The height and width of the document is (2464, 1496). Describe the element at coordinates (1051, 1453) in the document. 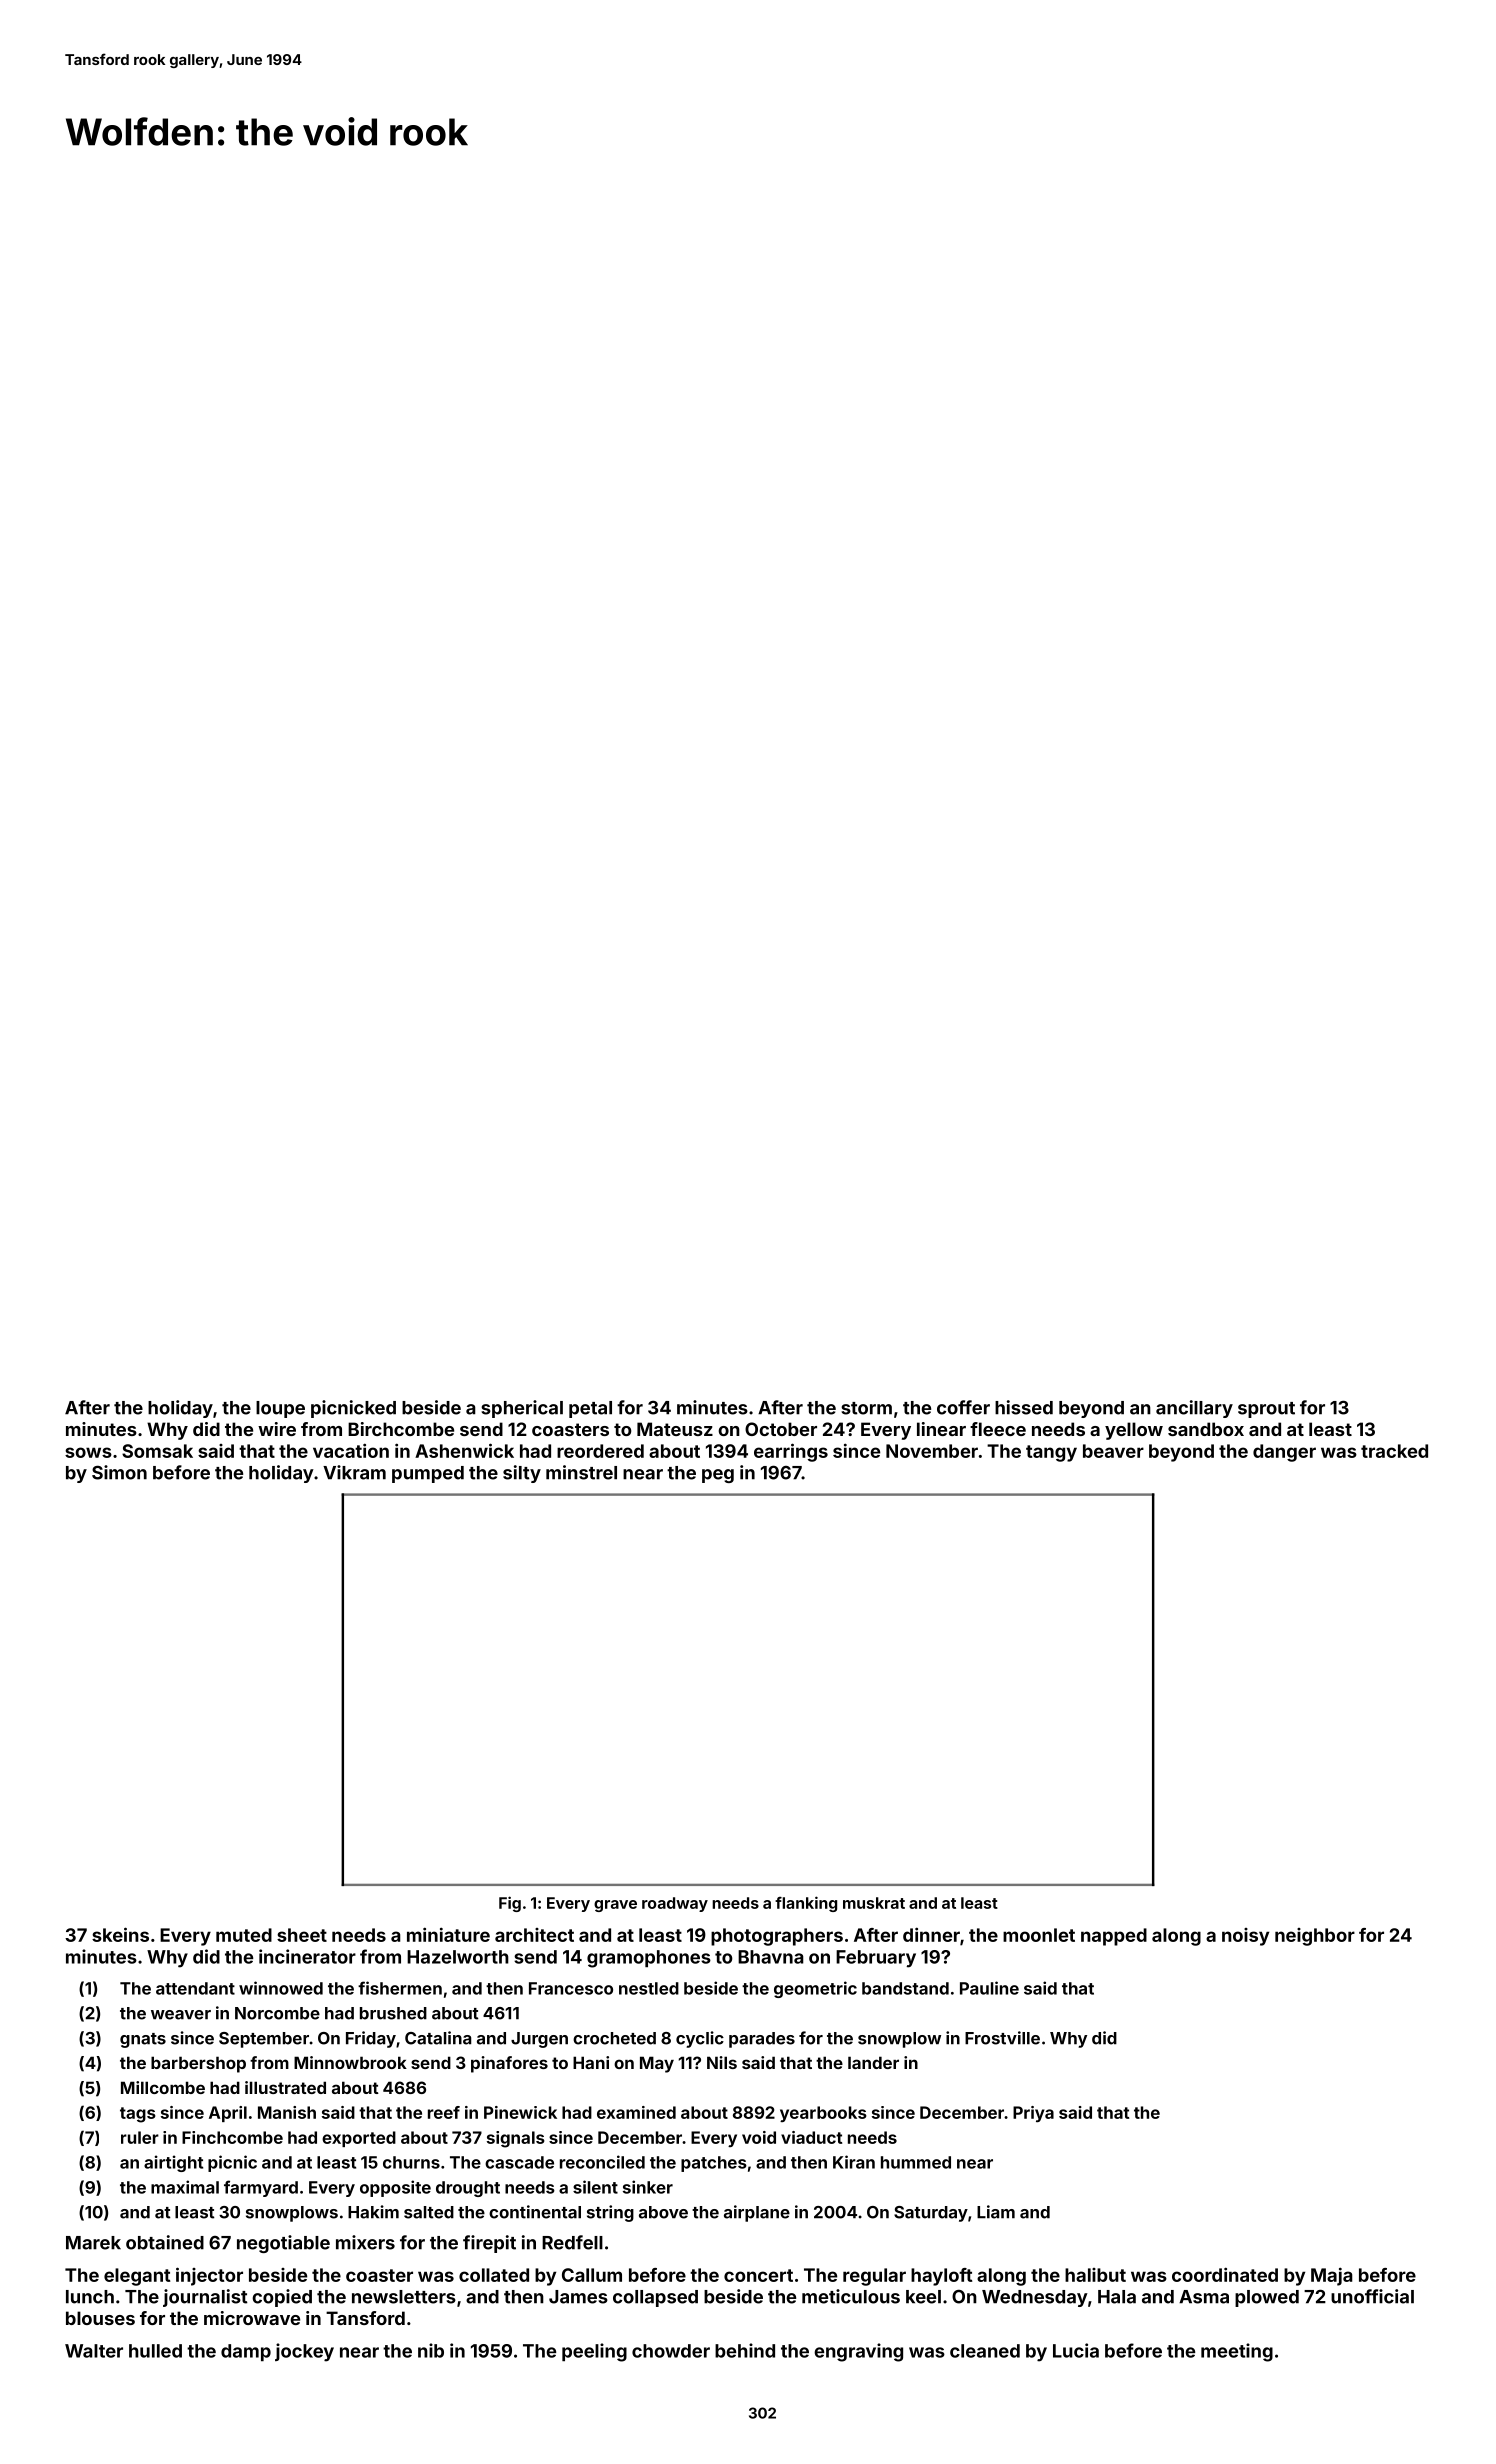

I see `tangy` at that location.
